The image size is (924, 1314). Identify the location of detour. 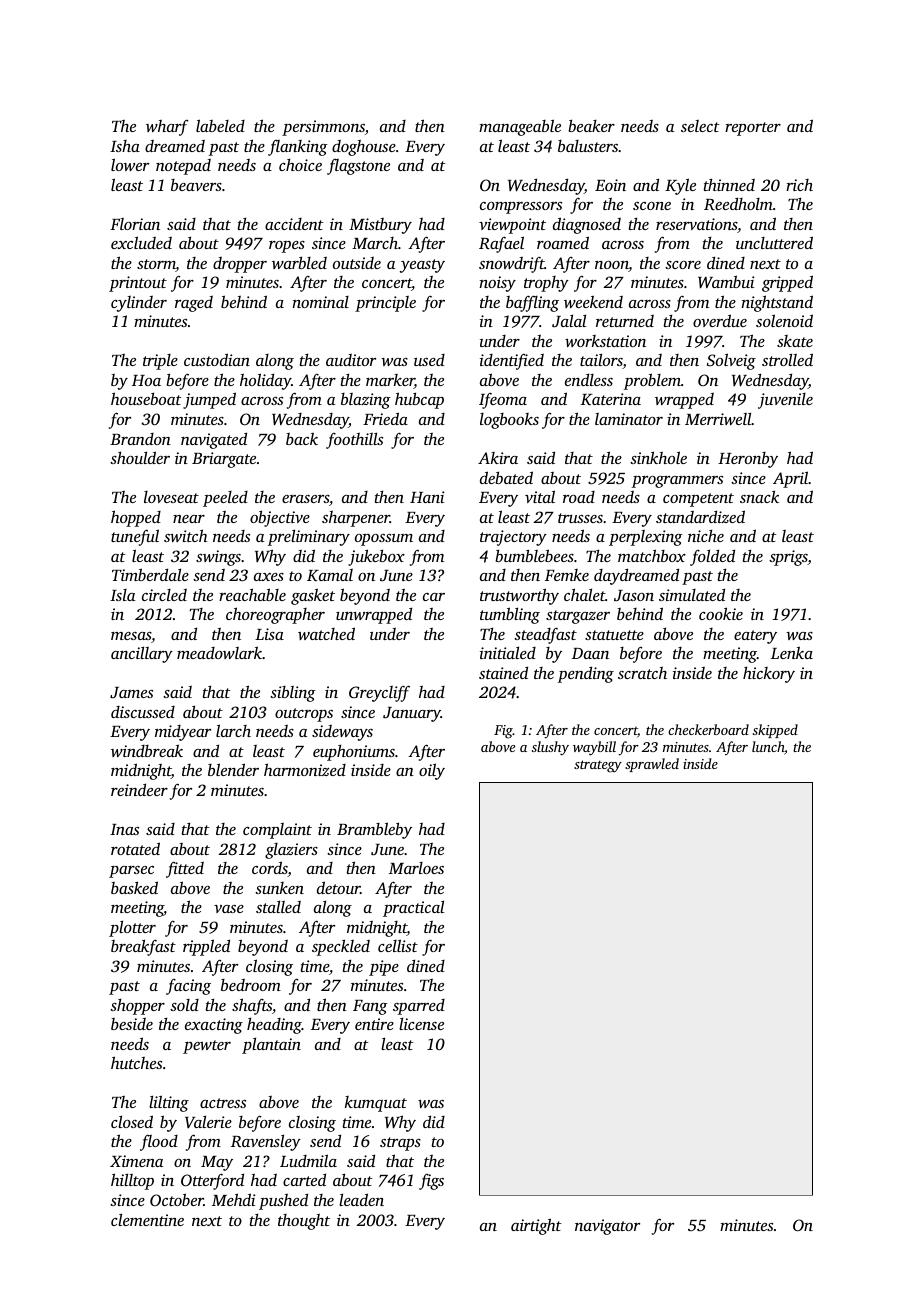
(338, 887).
